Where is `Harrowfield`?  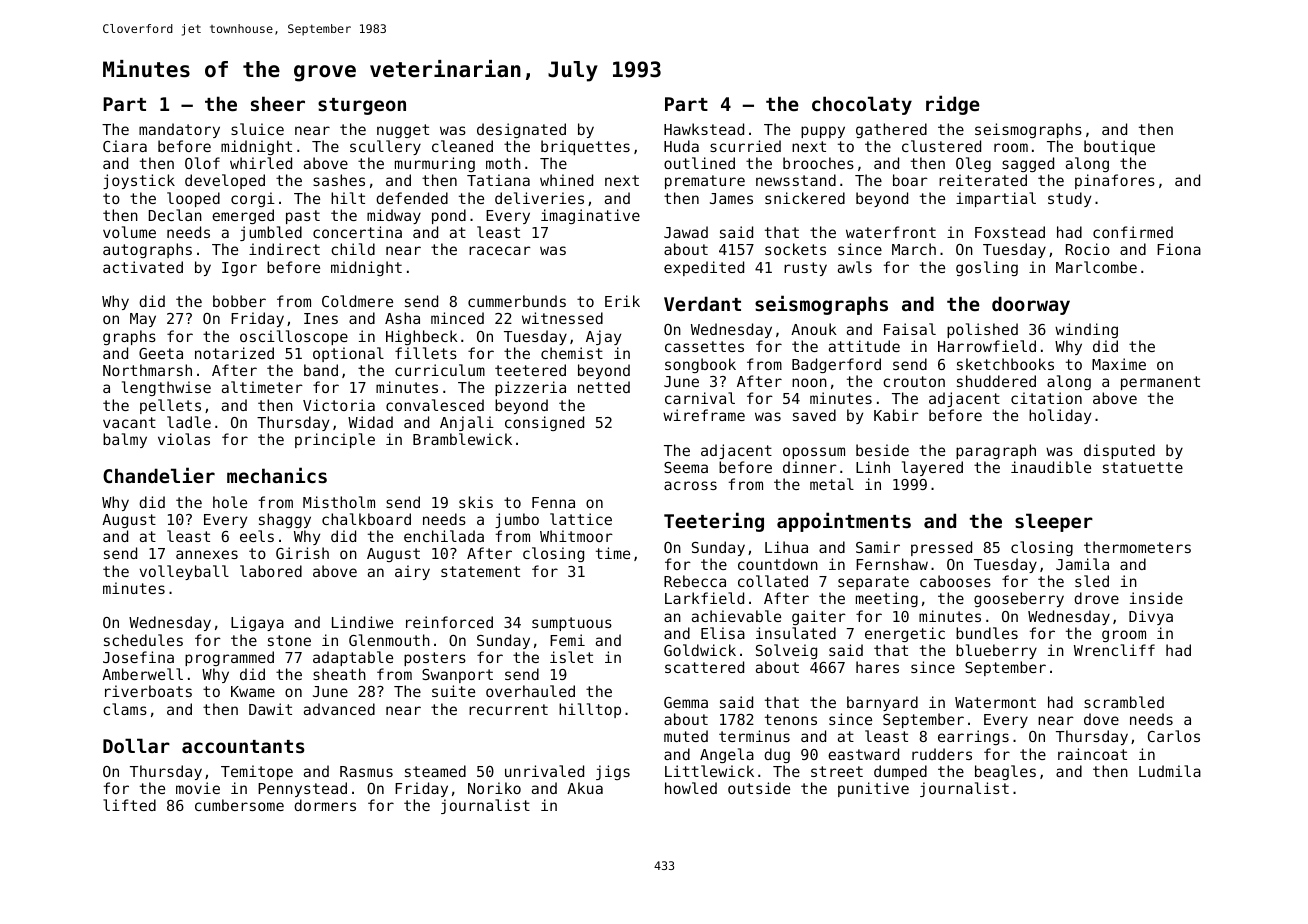
Harrowfield is located at coordinates (987, 346).
